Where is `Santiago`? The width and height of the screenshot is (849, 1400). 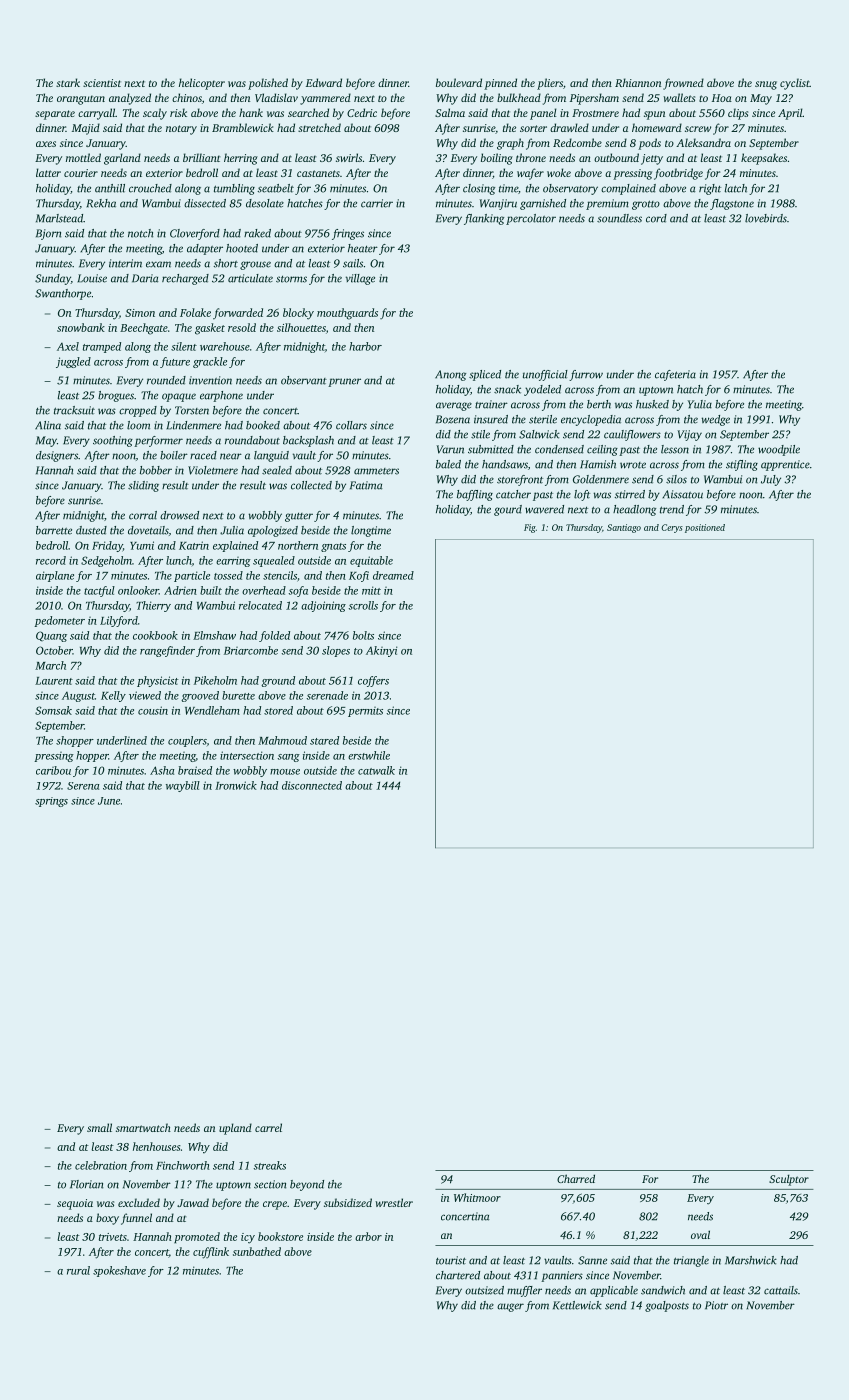 Santiago is located at coordinates (624, 528).
